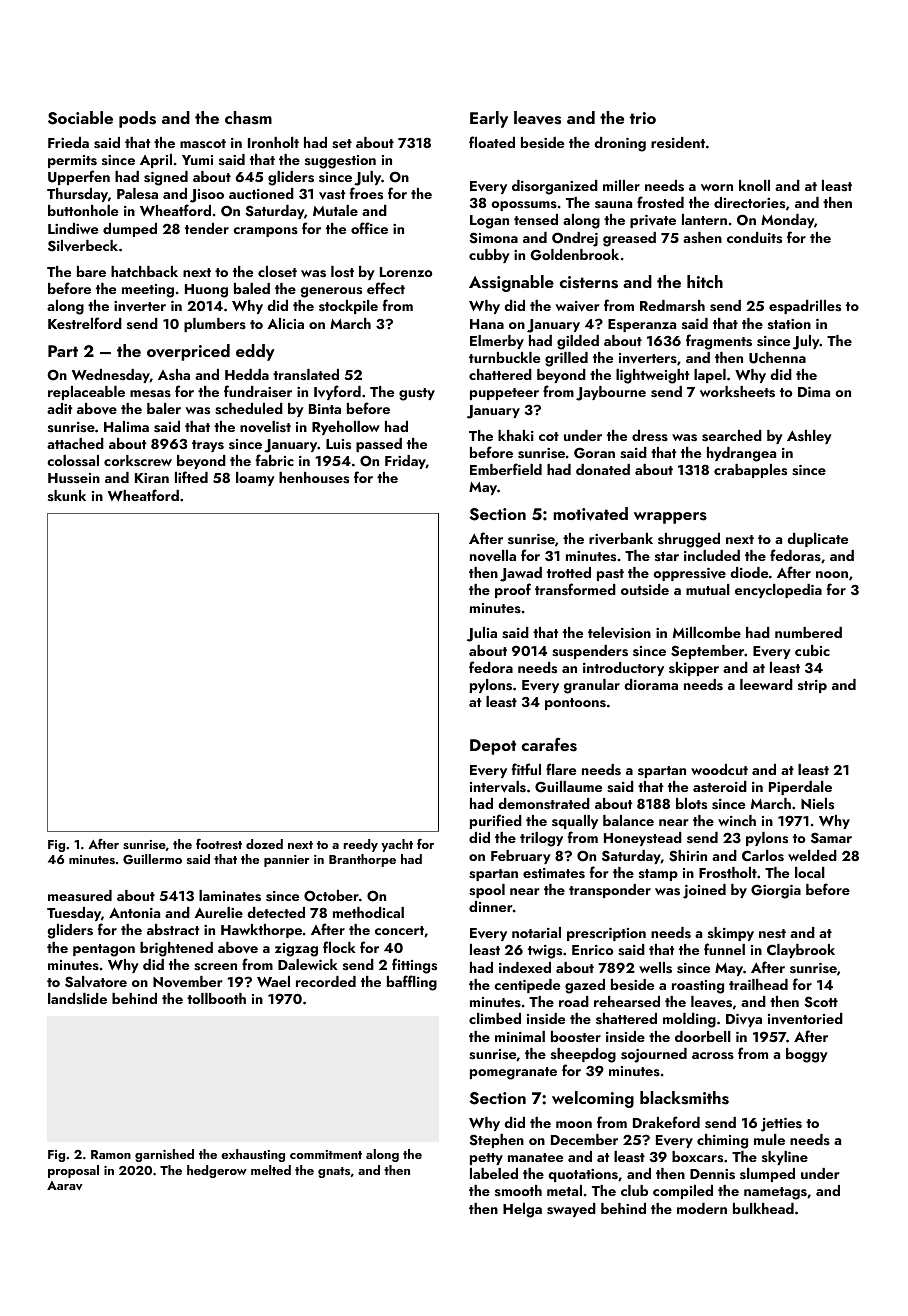 The width and height of the image is (908, 1316). I want to click on Guillermo, so click(152, 859).
